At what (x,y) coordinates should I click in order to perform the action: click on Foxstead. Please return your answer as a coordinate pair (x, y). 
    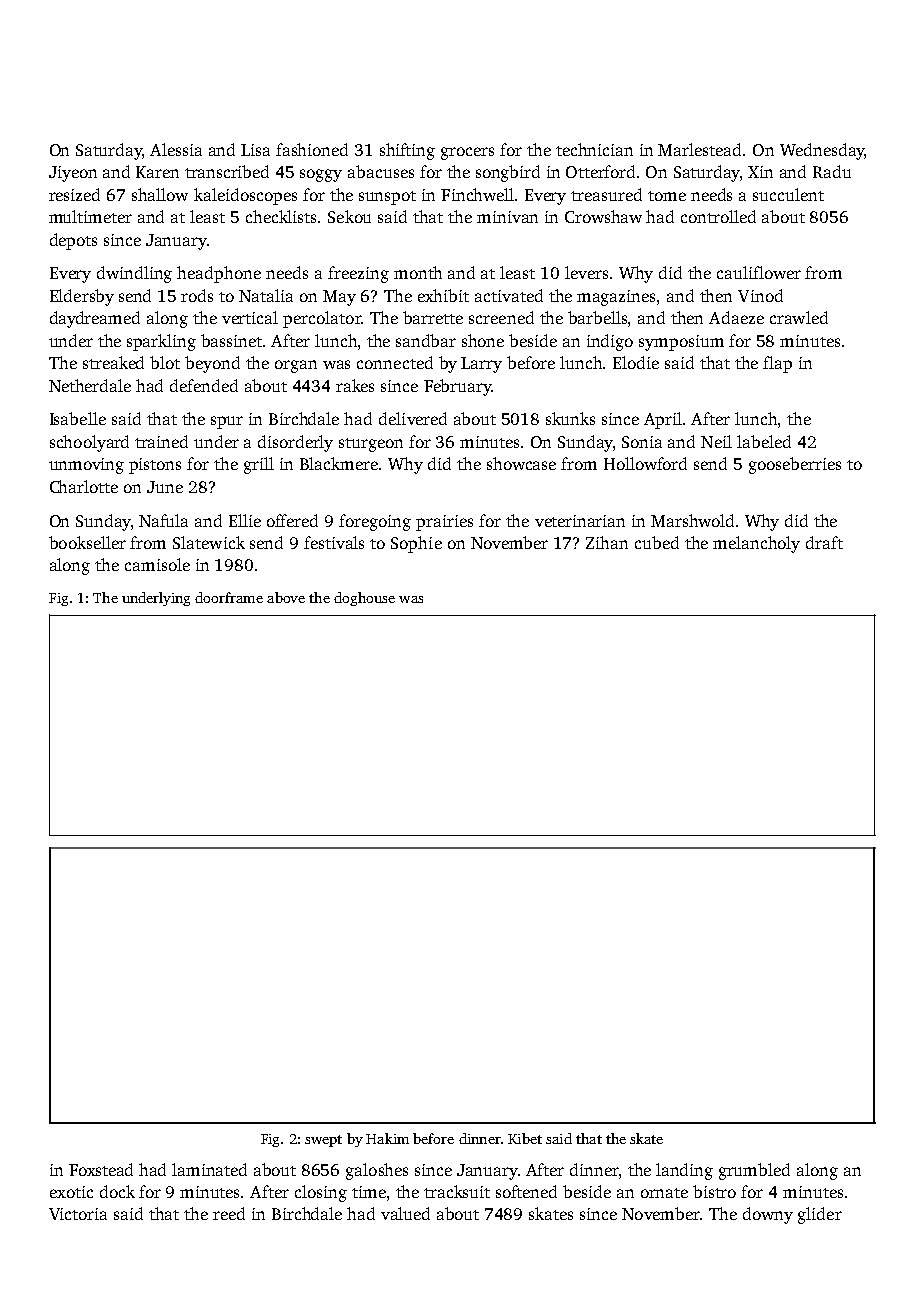
    Looking at the image, I should click on (101, 1169).
